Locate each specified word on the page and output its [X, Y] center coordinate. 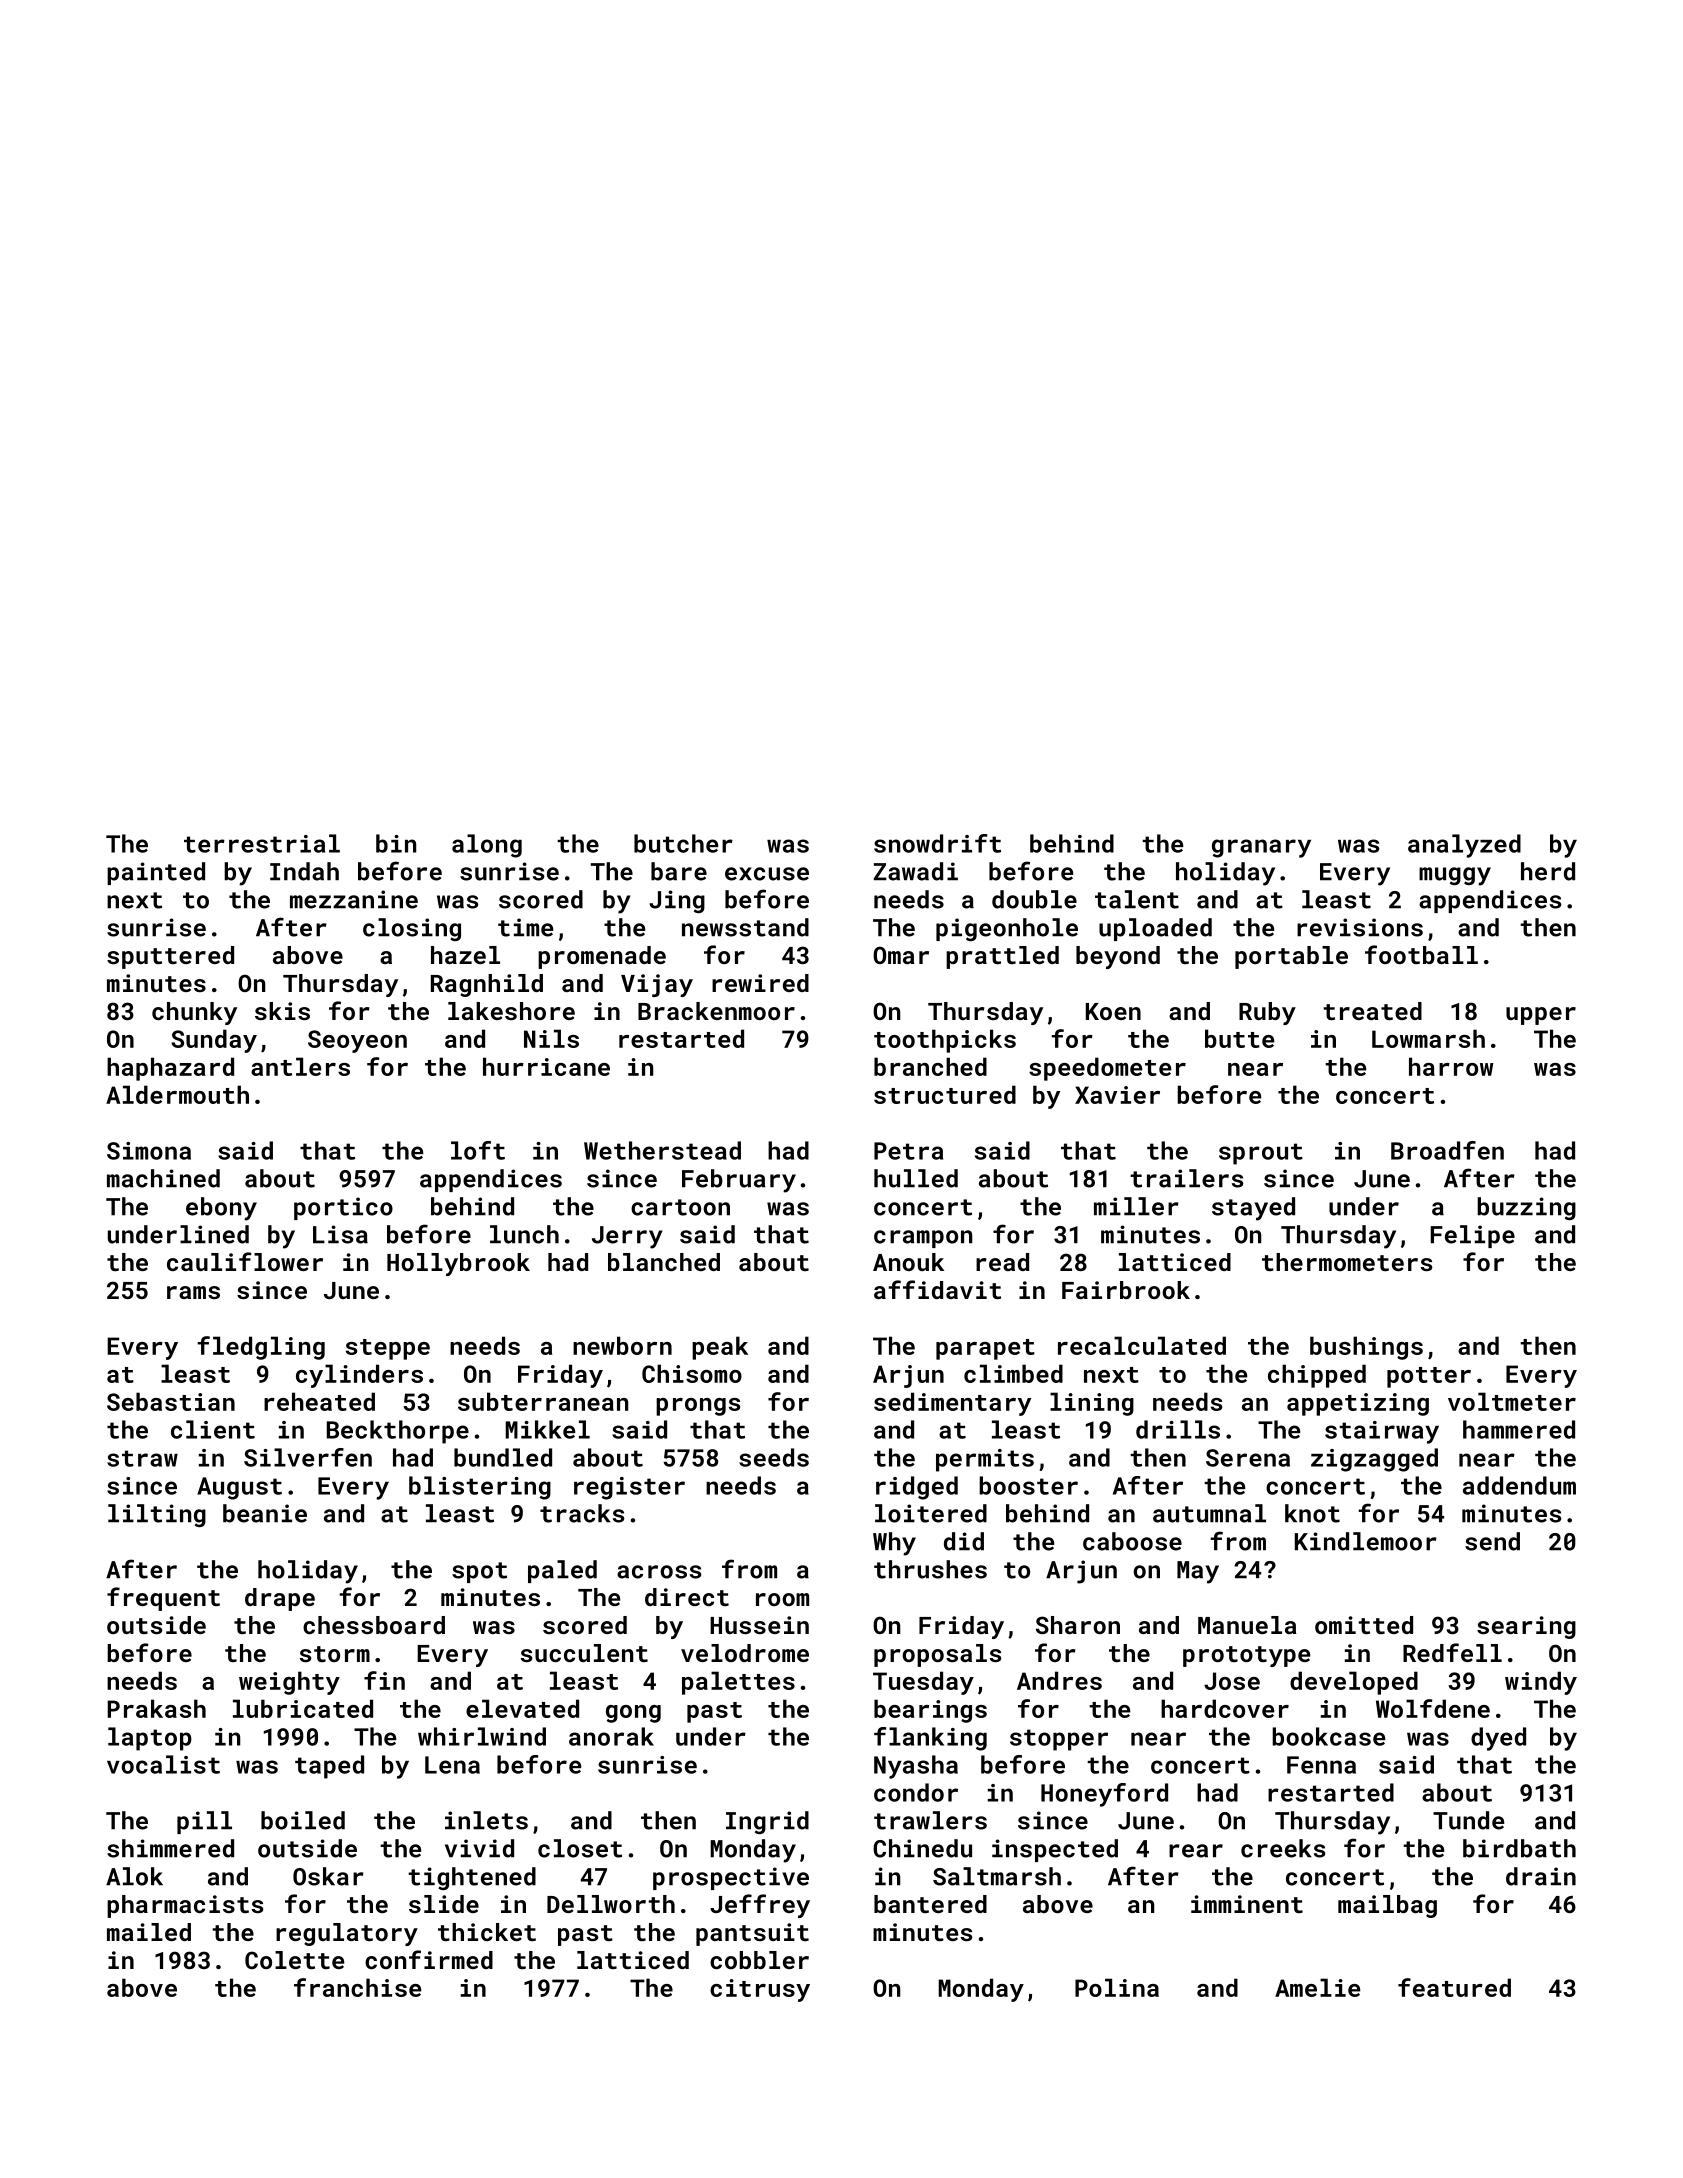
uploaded [1155, 929]
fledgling [261, 1348]
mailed [149, 1932]
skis [282, 1011]
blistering [480, 1488]
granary [1261, 848]
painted [156, 873]
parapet [985, 1349]
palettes [738, 1683]
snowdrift [937, 843]
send [1492, 1541]
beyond [1118, 957]
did [964, 1541]
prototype [1246, 1656]
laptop [150, 1739]
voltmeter [1512, 1401]
